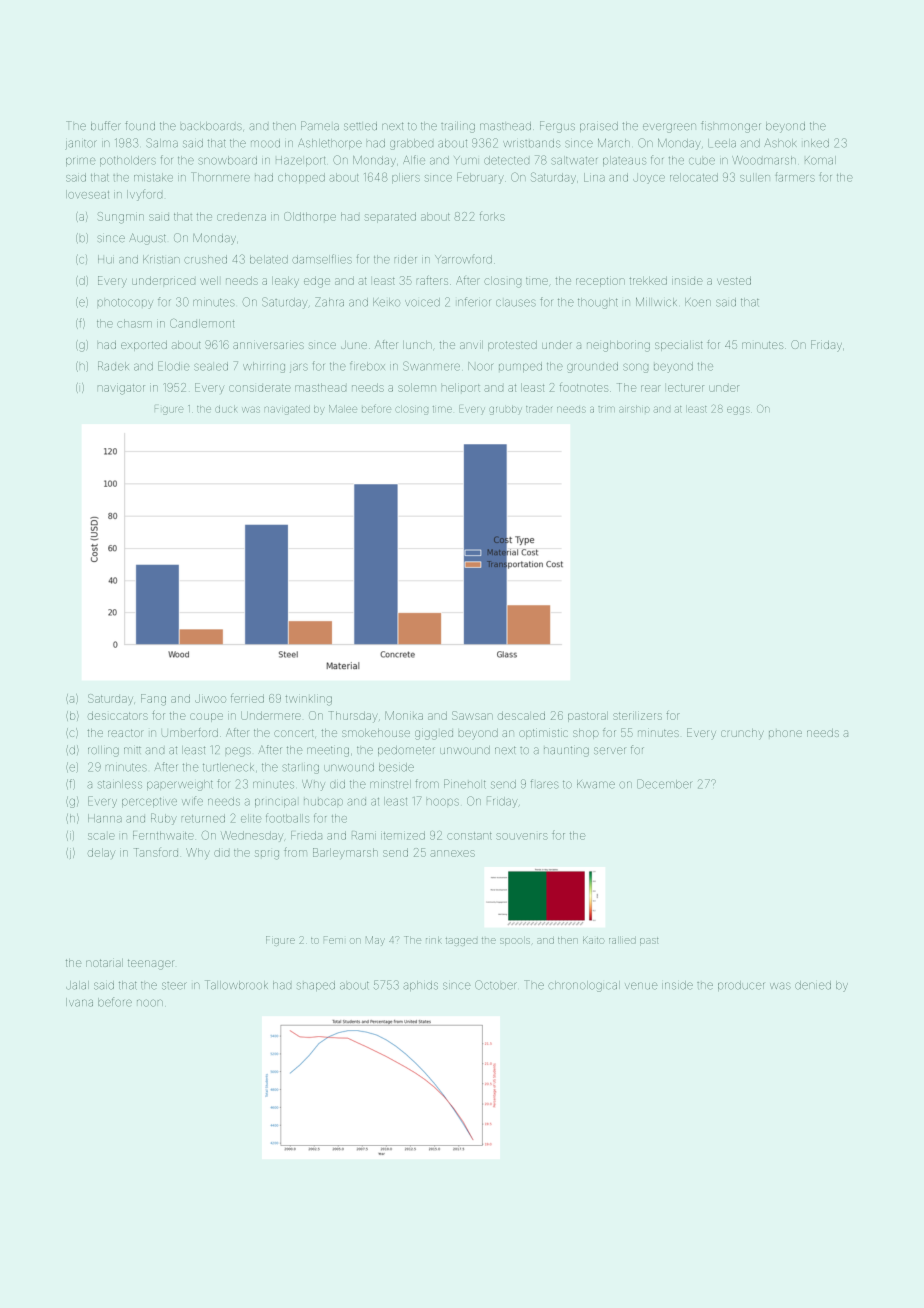 The width and height of the image is (924, 1308). I want to click on eggs, so click(738, 411).
